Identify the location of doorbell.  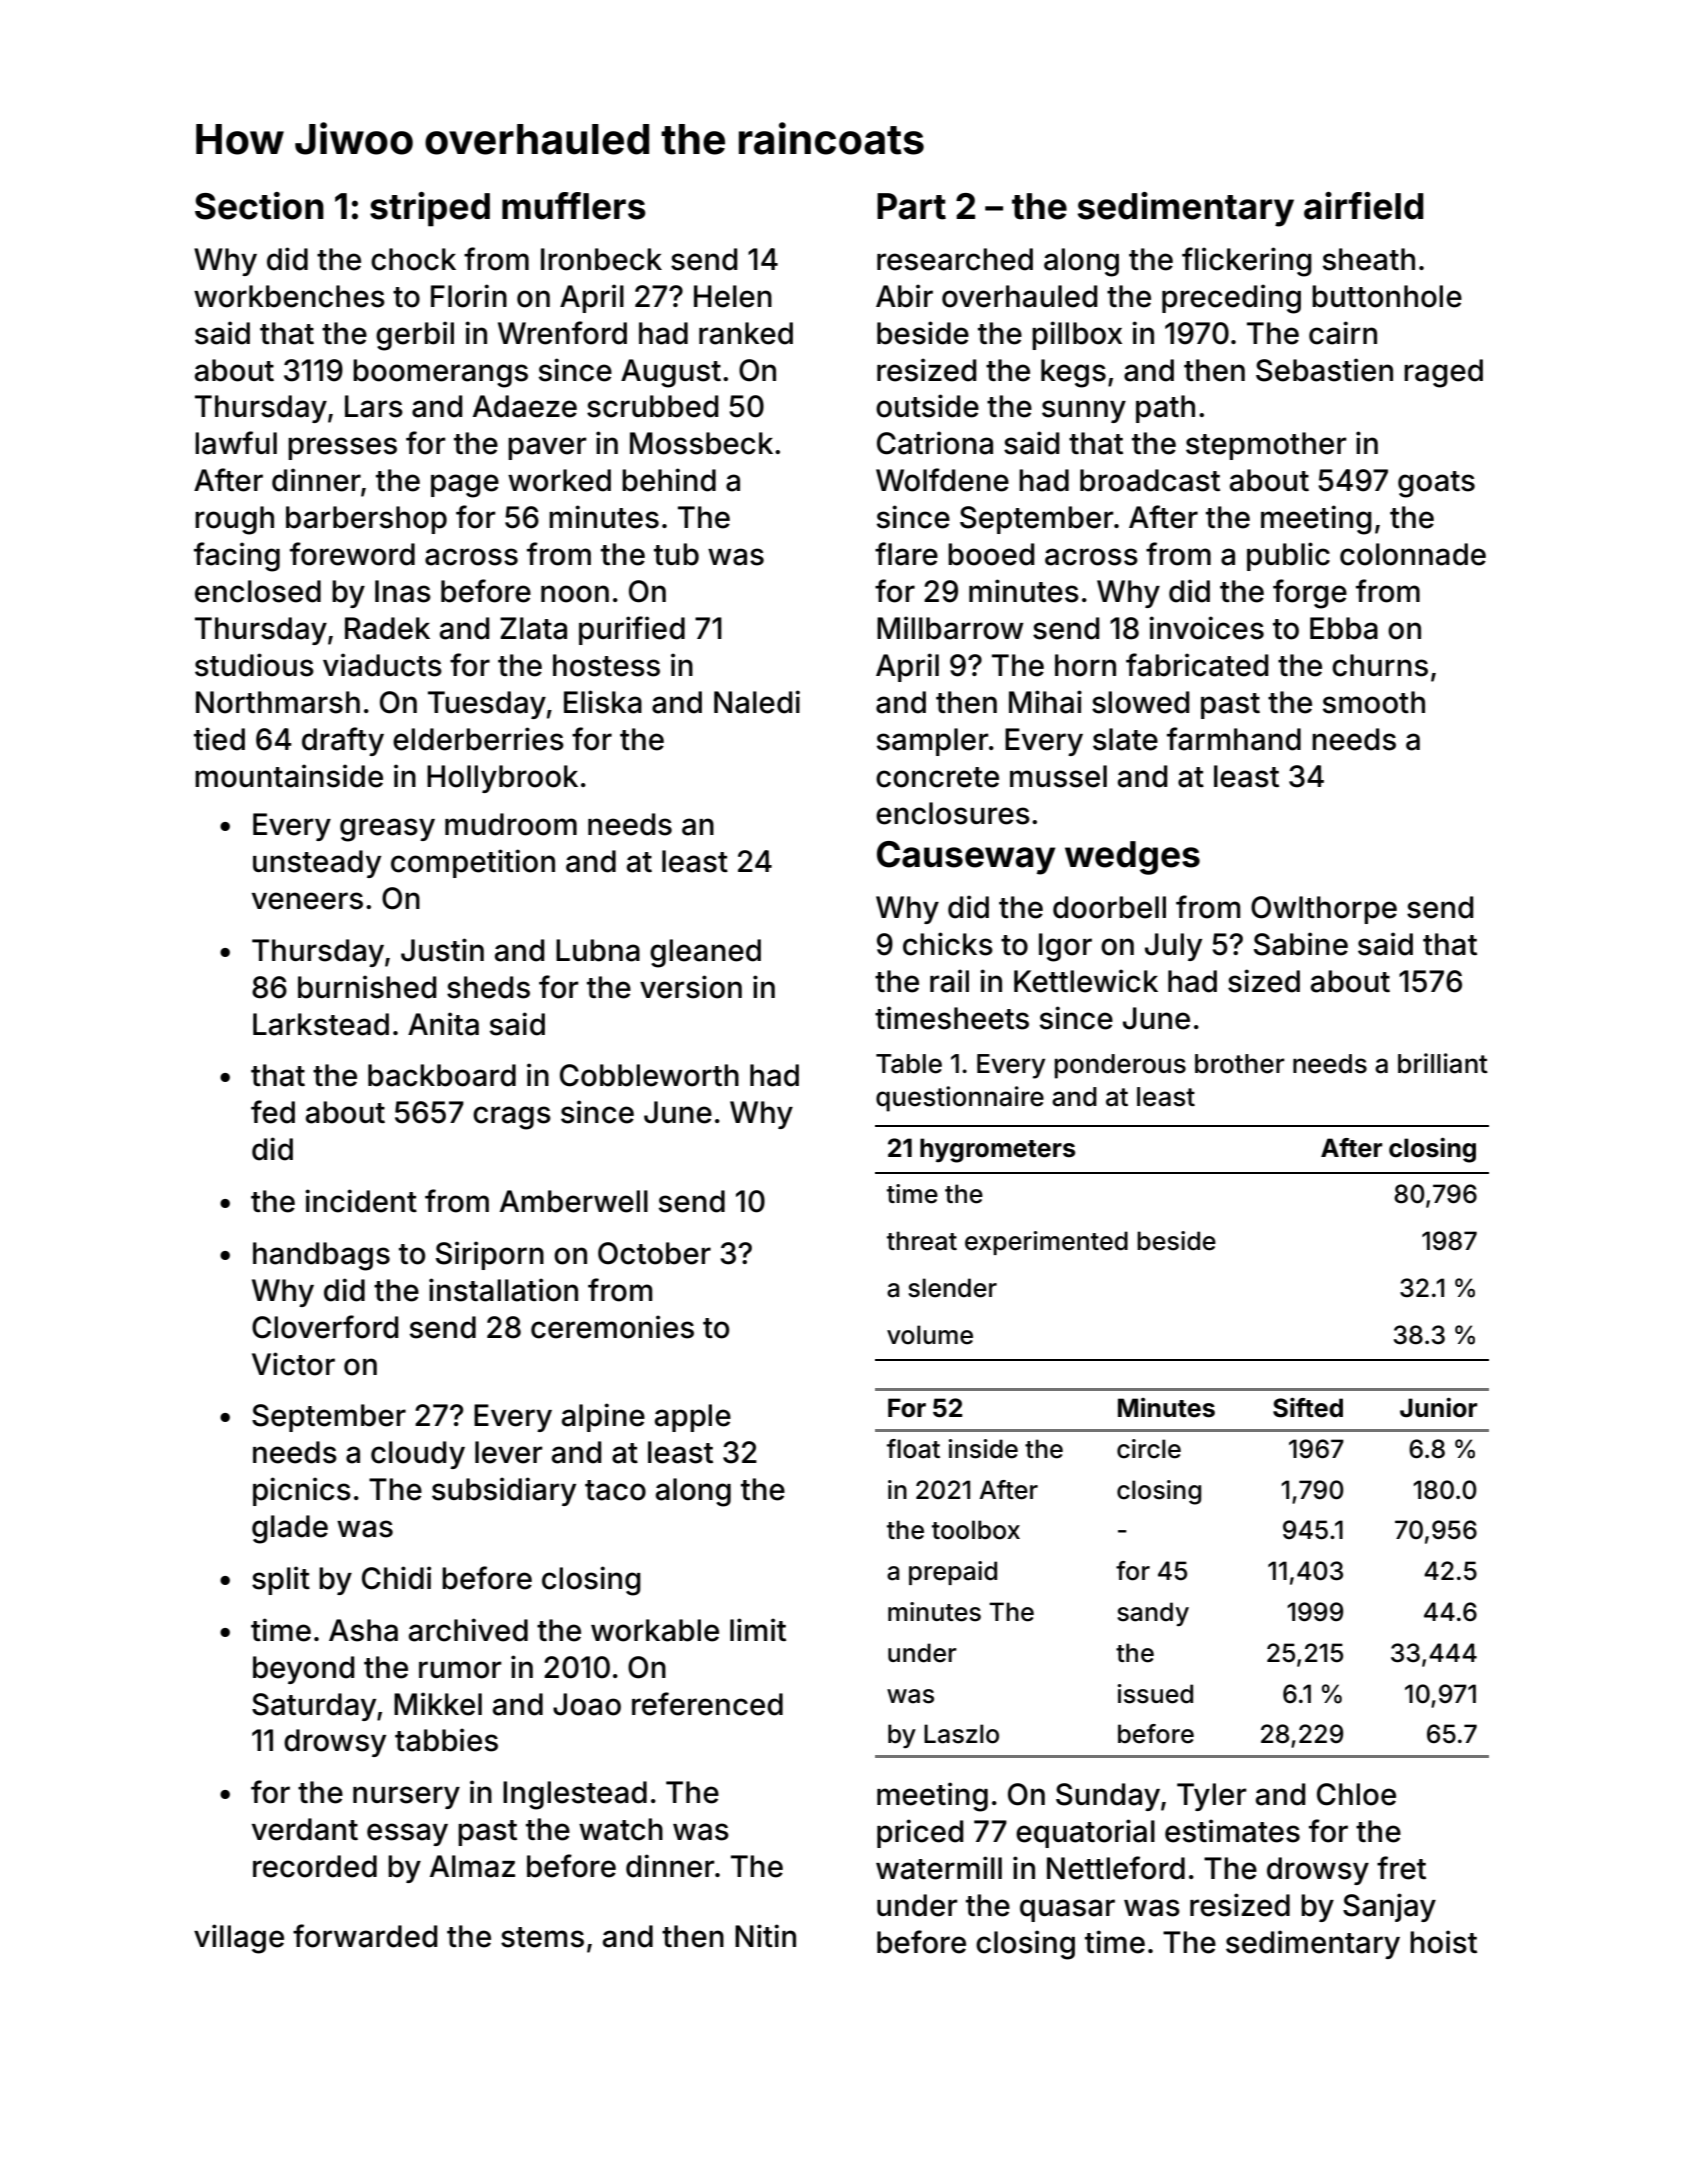
(1109, 907).
